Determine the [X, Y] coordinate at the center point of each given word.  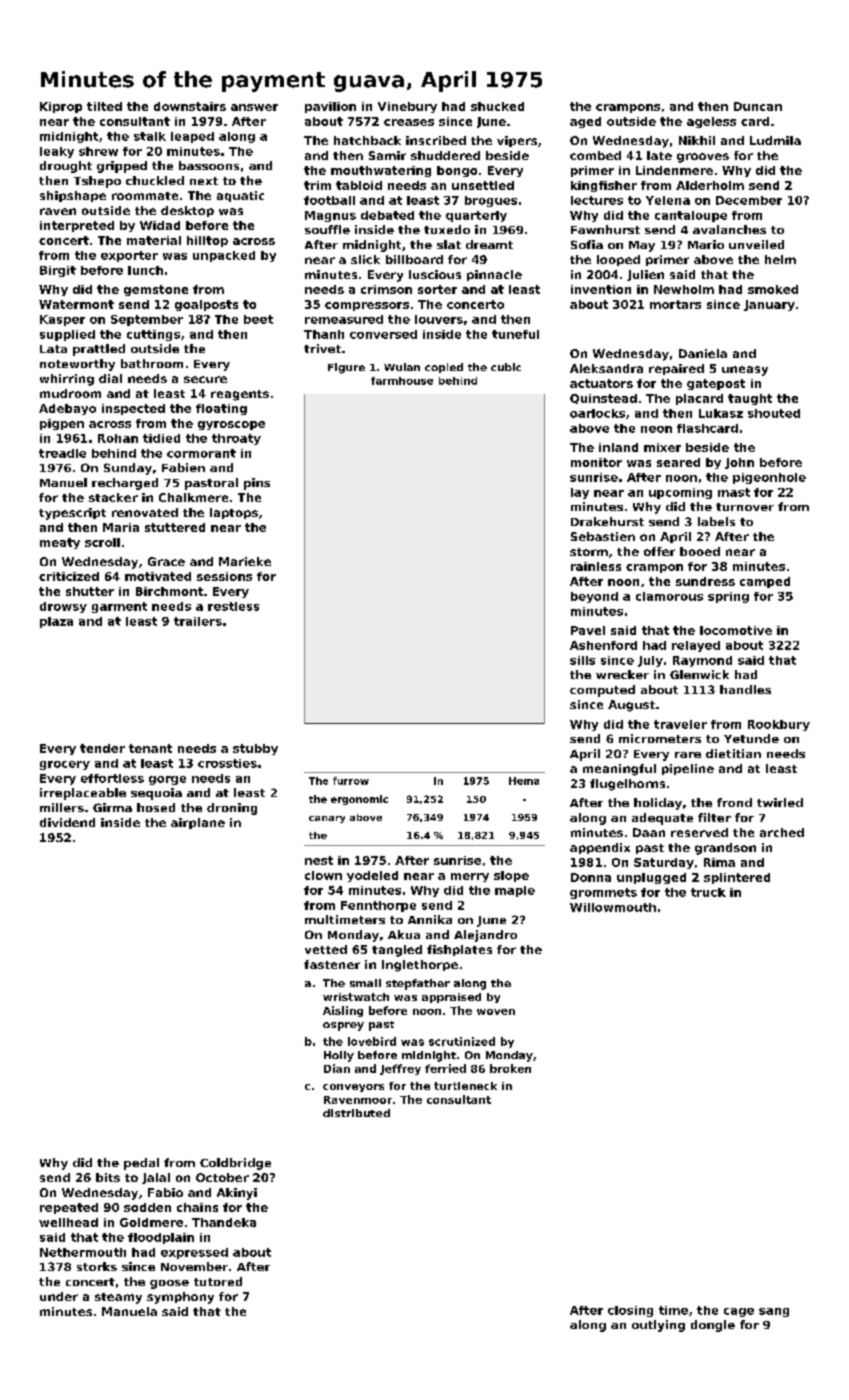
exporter [129, 256]
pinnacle [494, 275]
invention [601, 289]
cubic [506, 367]
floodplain [161, 1238]
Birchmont [169, 591]
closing [630, 1311]
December [749, 200]
